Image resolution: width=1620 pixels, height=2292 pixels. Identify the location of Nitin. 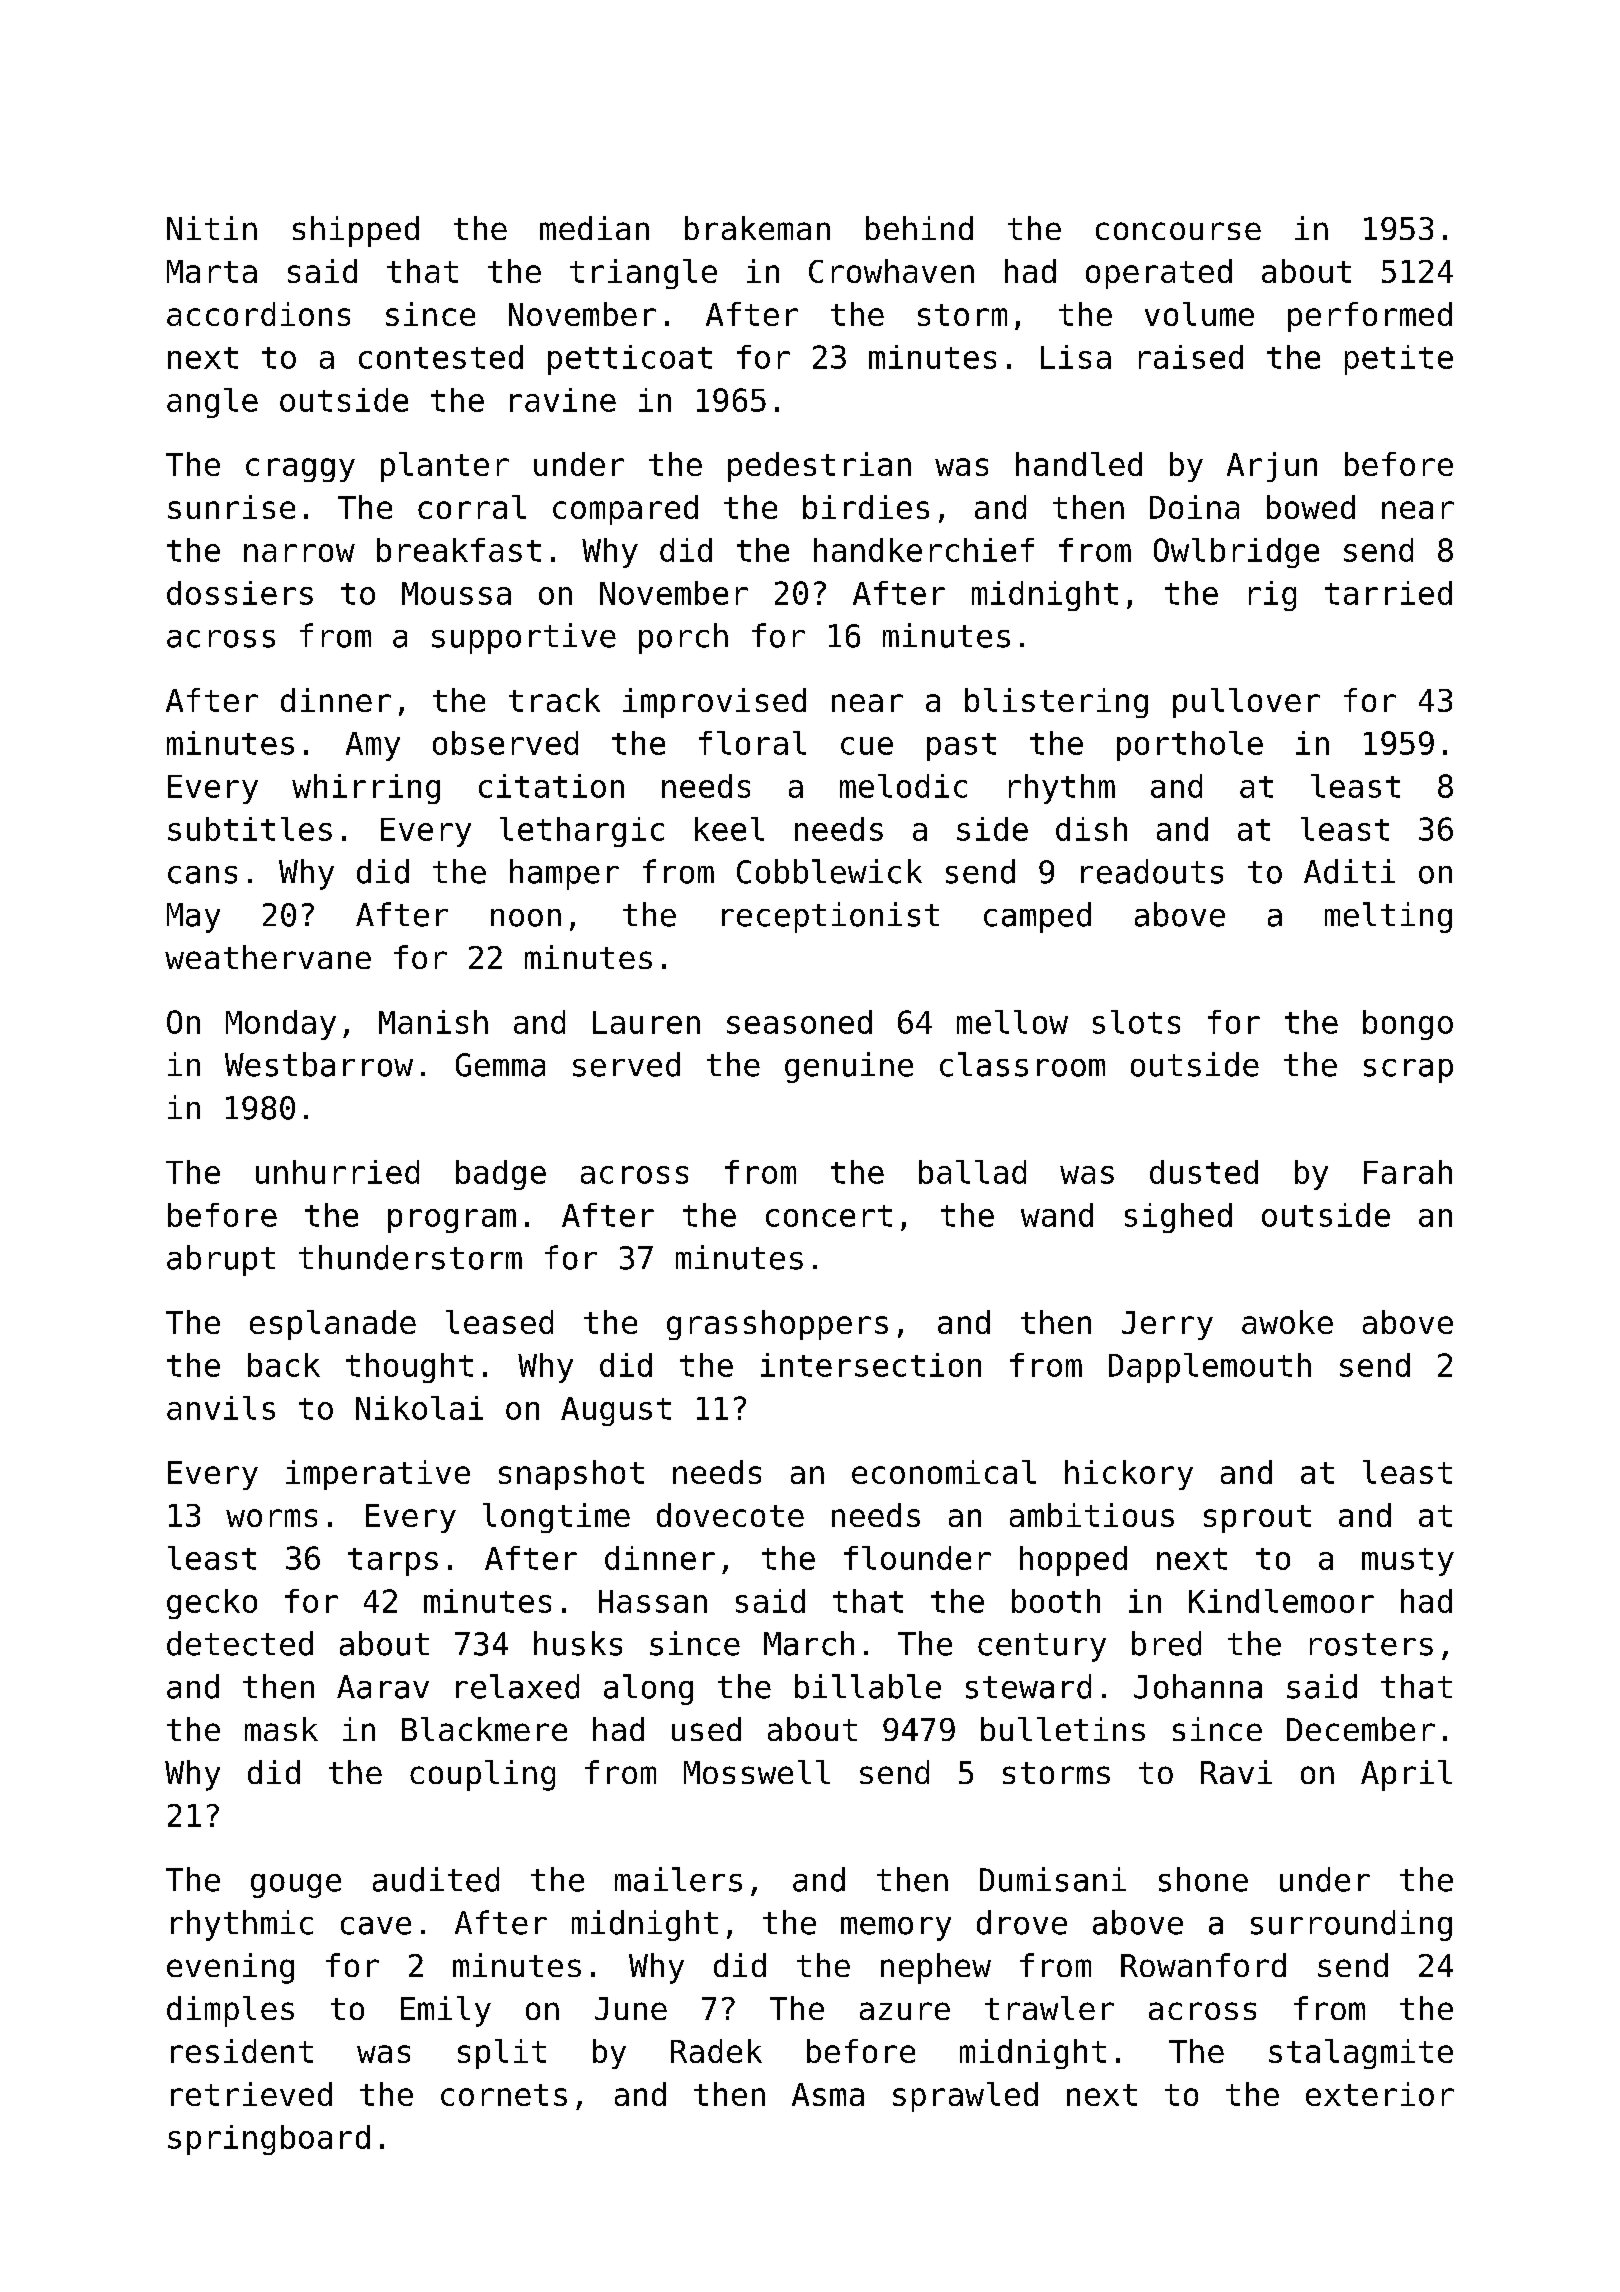
(212, 228).
